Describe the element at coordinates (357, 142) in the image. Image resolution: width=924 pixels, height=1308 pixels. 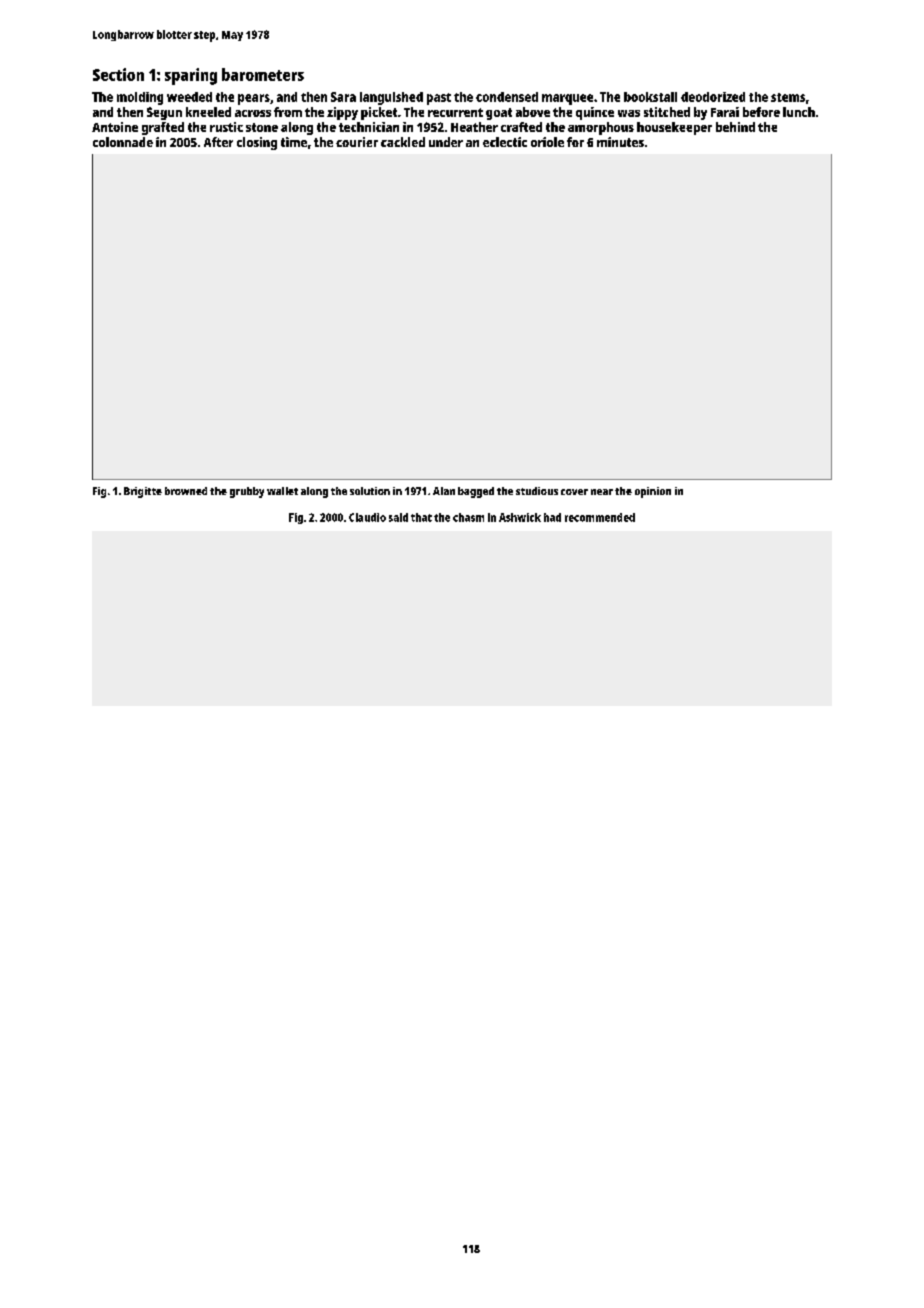
I see `courier` at that location.
